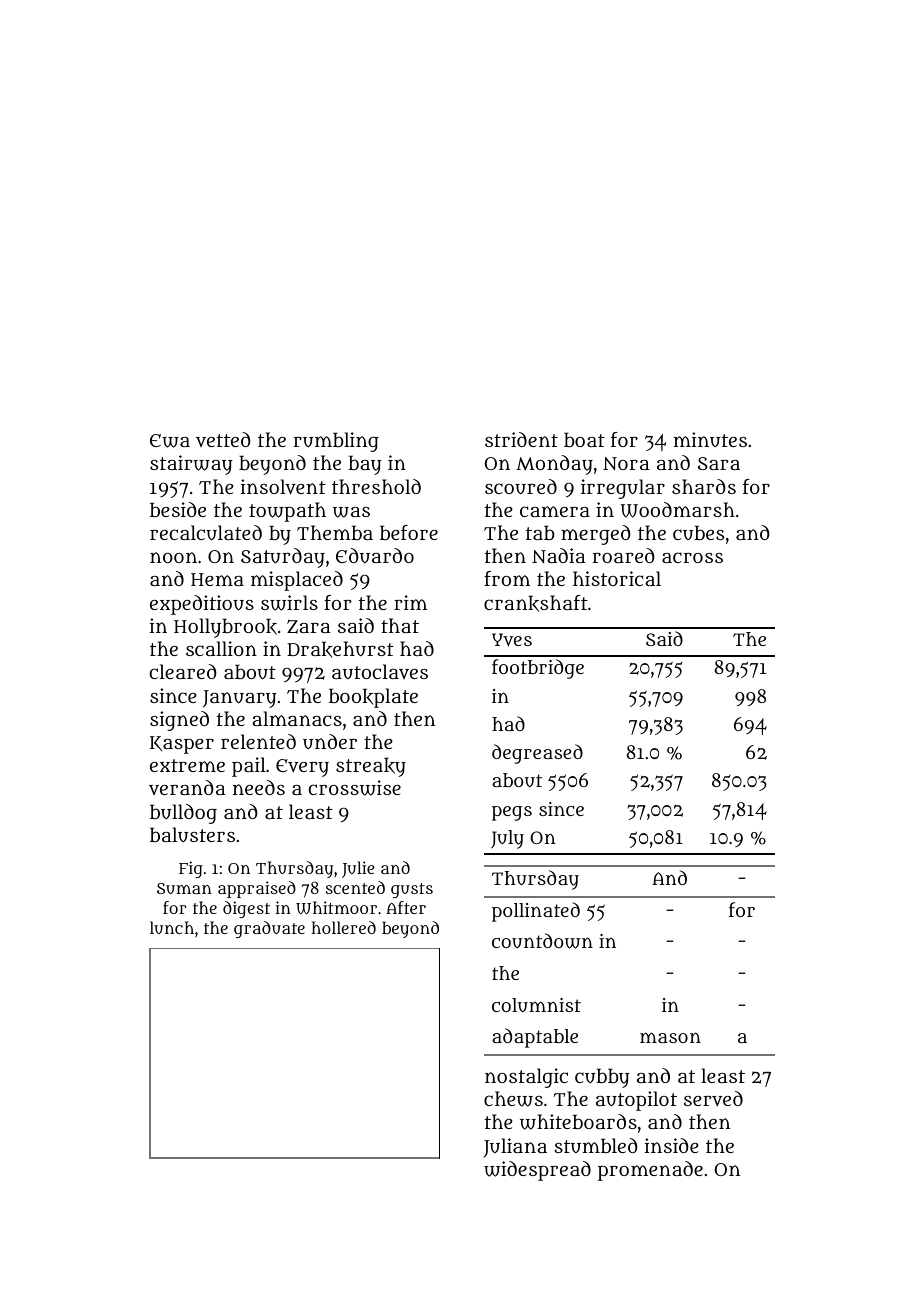  I want to click on pegs, so click(512, 813).
